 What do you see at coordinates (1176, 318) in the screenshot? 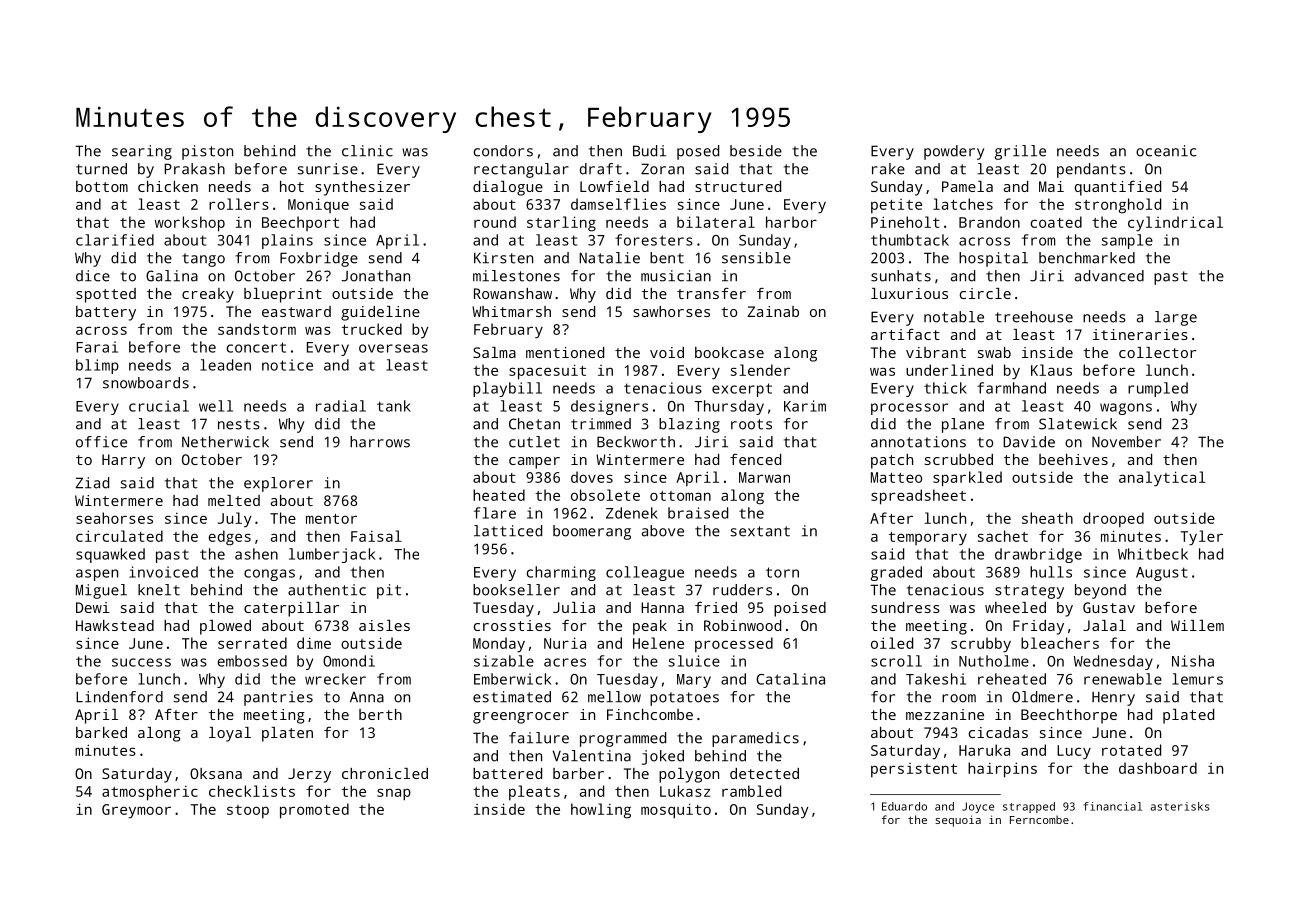
I see `large` at bounding box center [1176, 318].
